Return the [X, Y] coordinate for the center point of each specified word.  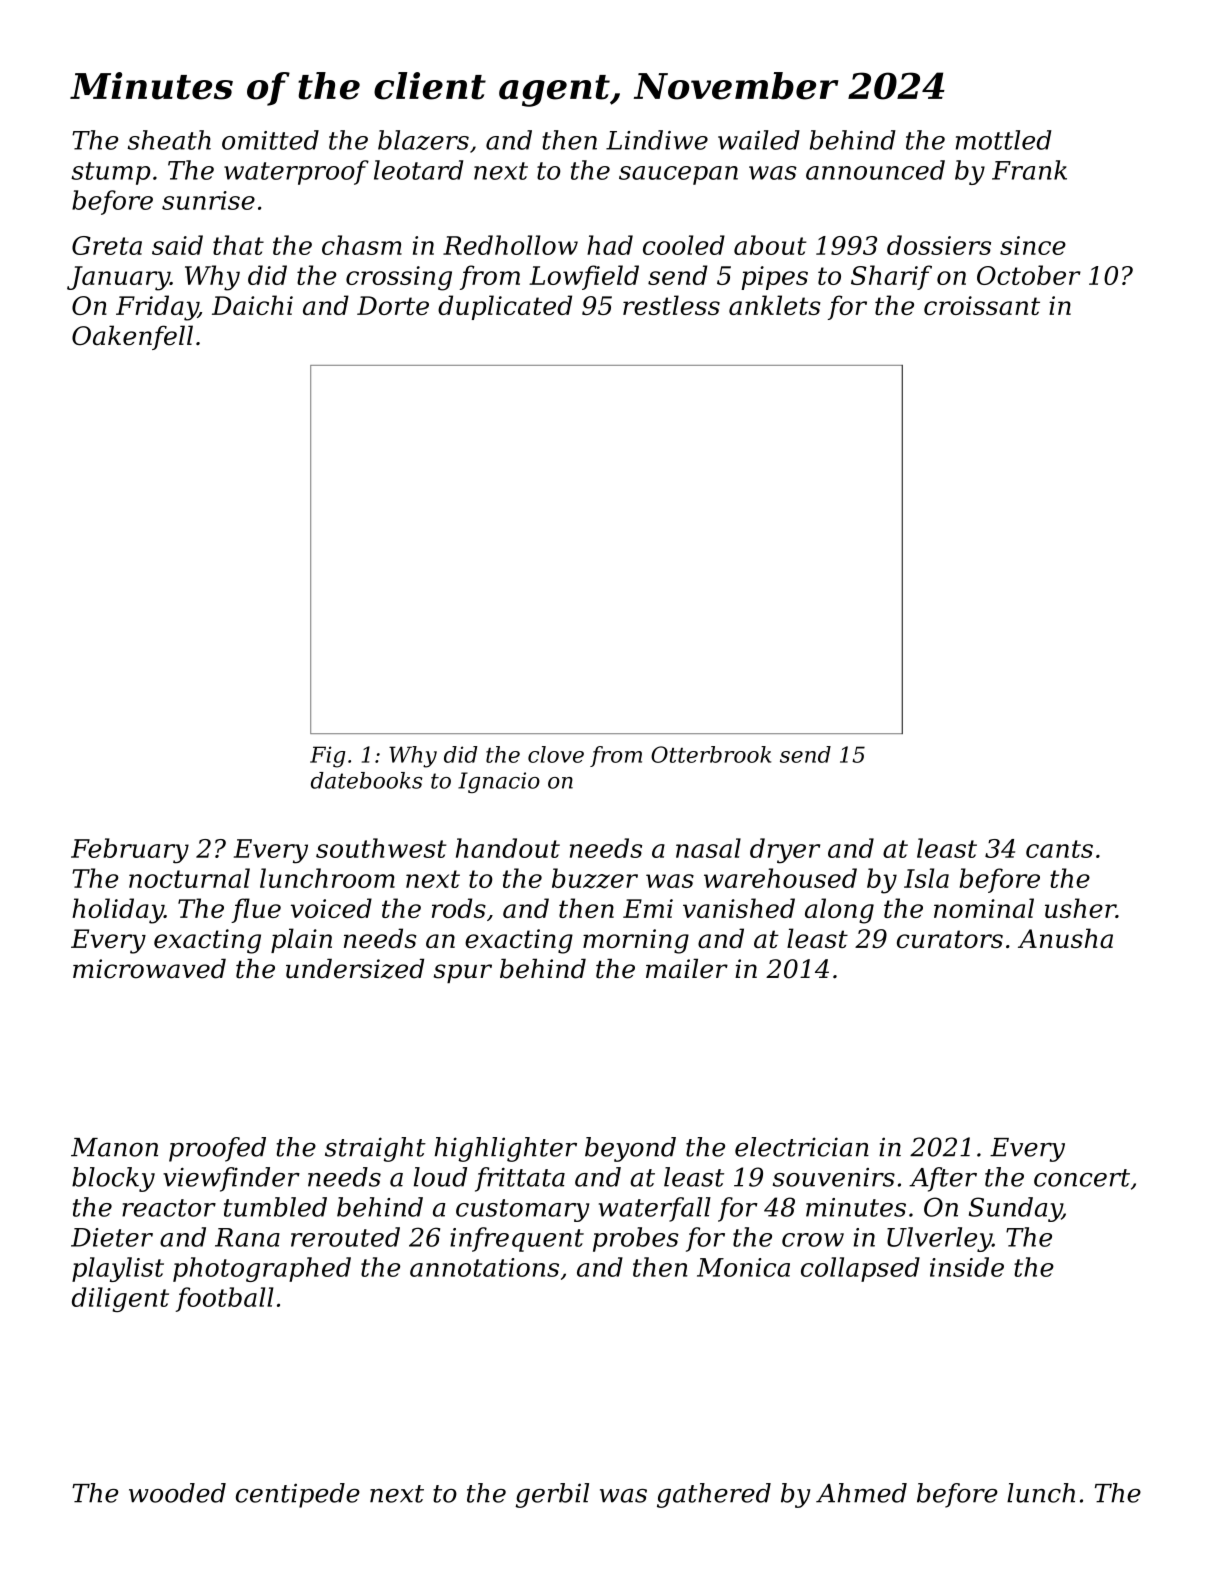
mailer [687, 968]
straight [375, 1149]
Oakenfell [132, 337]
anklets [774, 305]
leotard [418, 170]
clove [556, 754]
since [1033, 245]
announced [875, 170]
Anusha [1065, 938]
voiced [331, 908]
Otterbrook [711, 754]
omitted [270, 140]
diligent [120, 1299]
